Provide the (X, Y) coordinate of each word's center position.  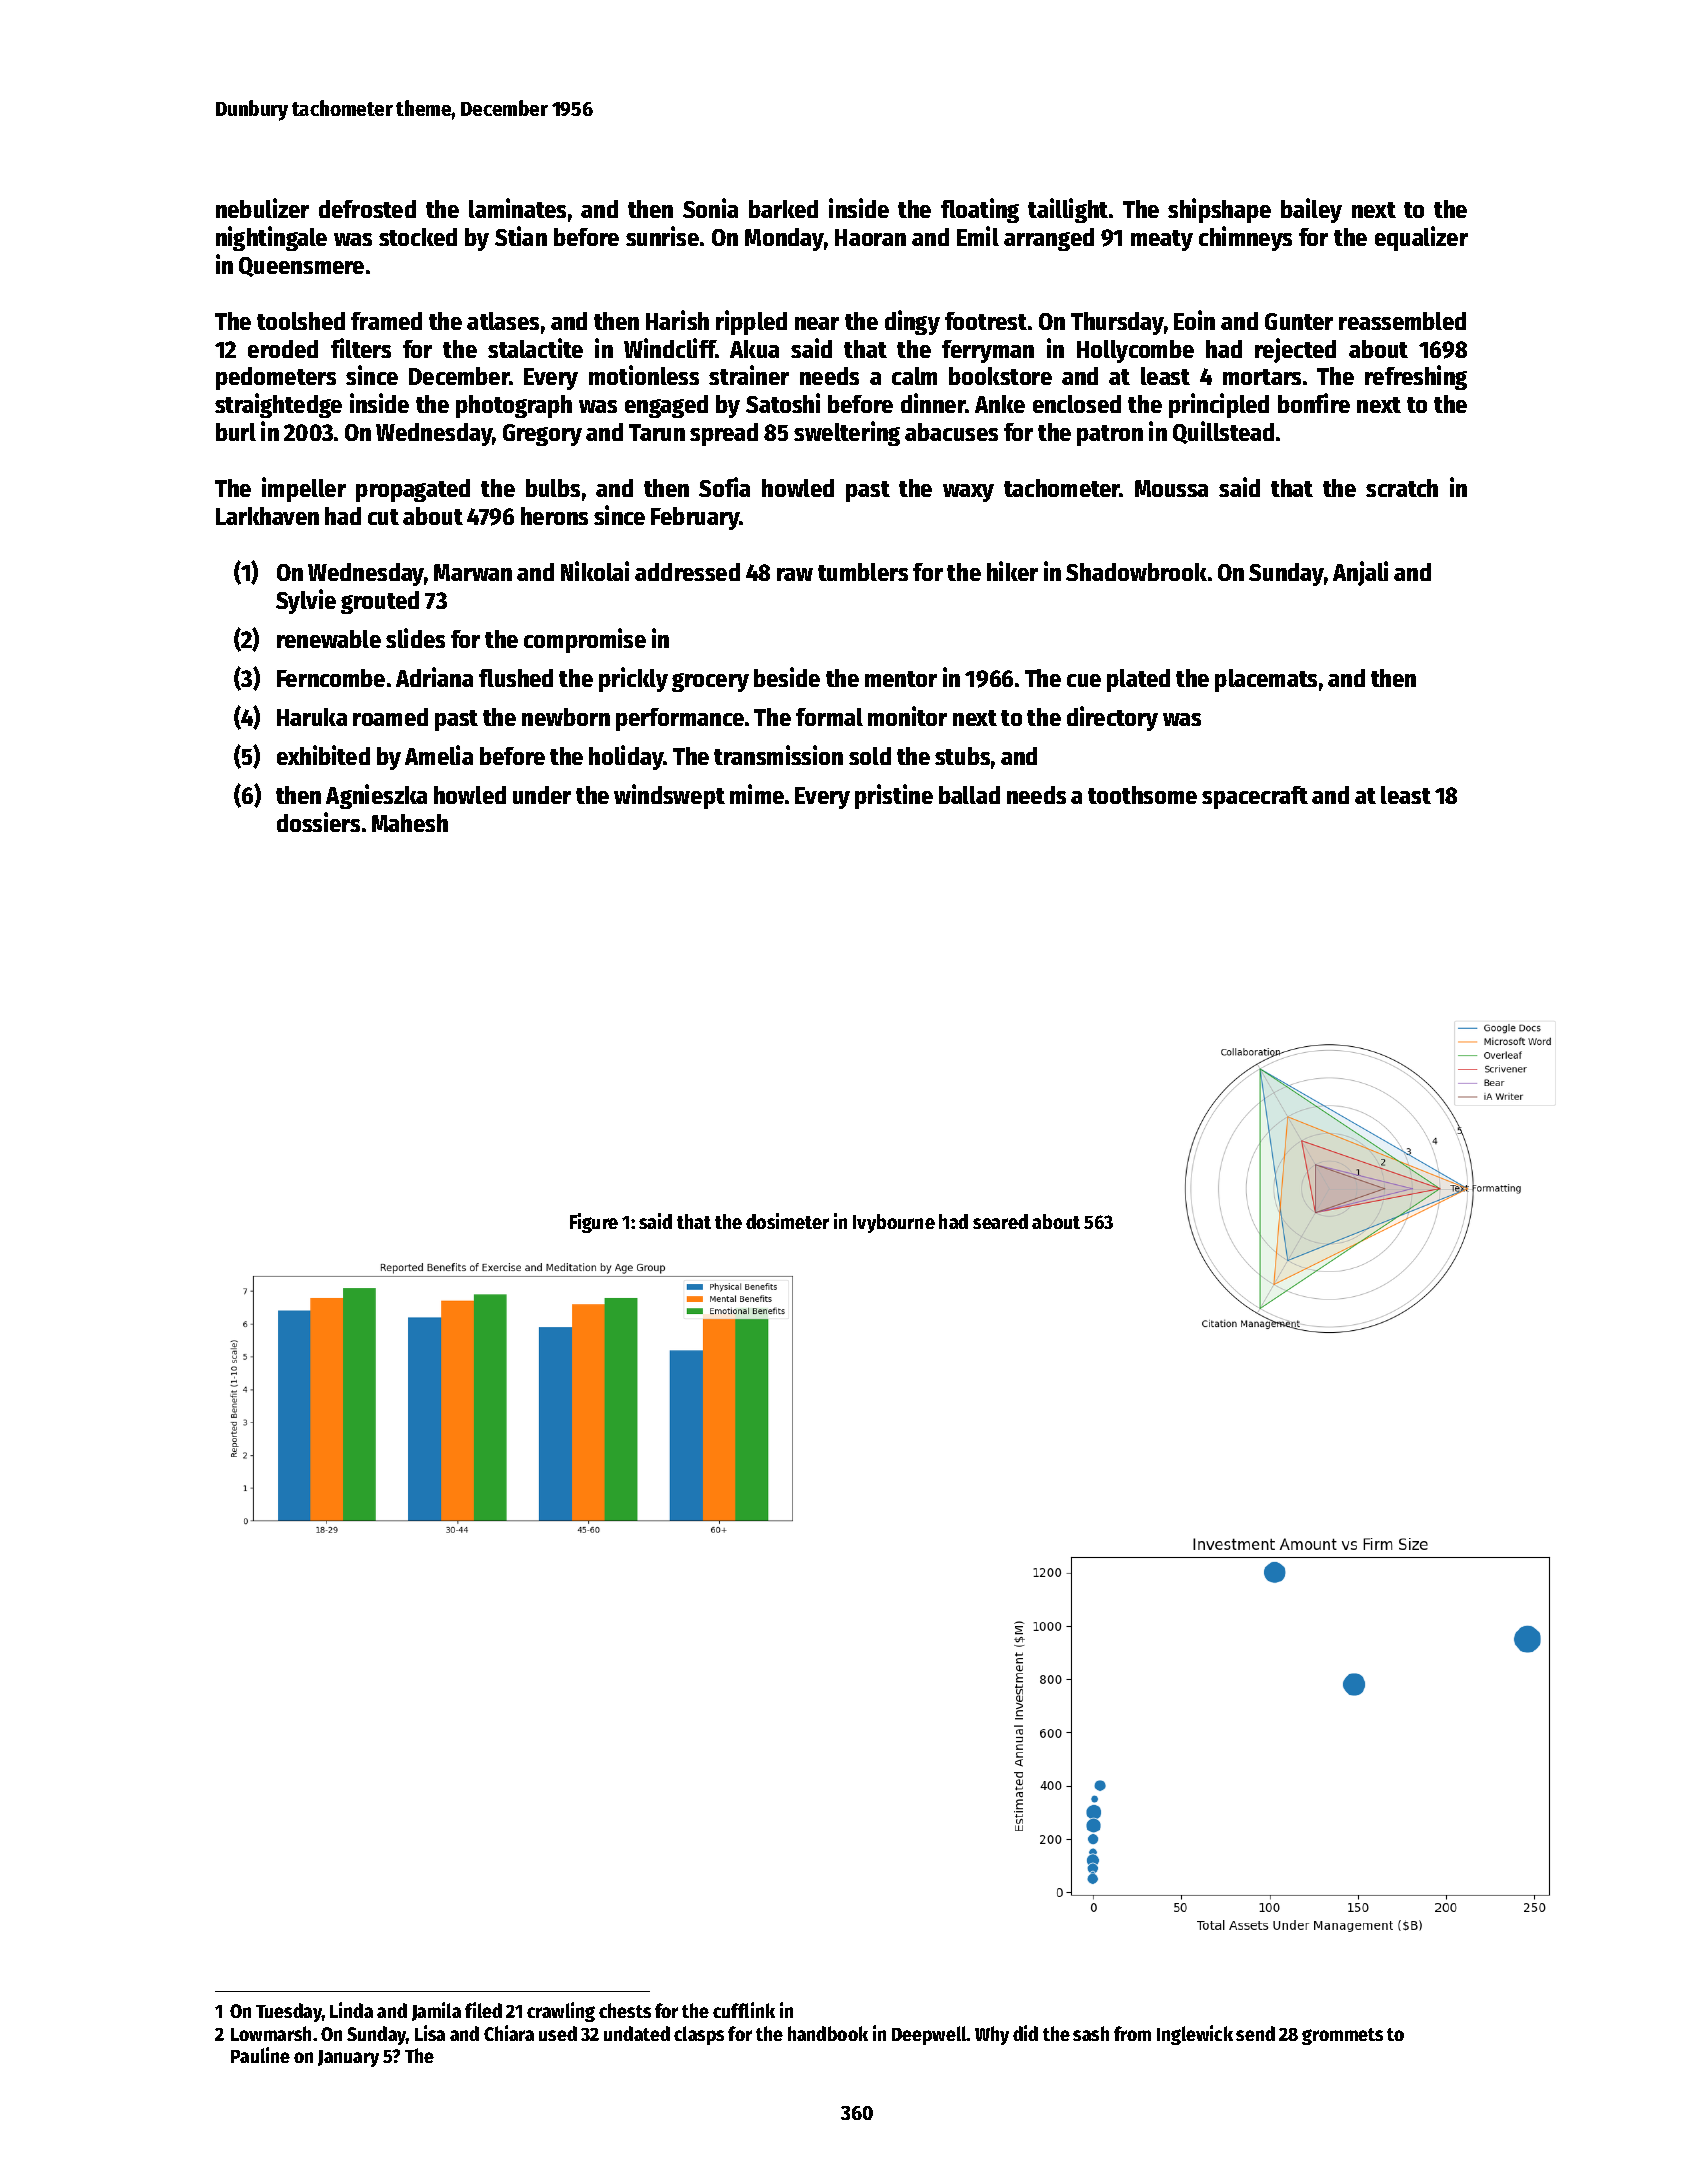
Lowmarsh (271, 2033)
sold (870, 756)
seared (1000, 1221)
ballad (969, 795)
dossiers (318, 822)
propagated (413, 490)
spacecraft (1255, 797)
